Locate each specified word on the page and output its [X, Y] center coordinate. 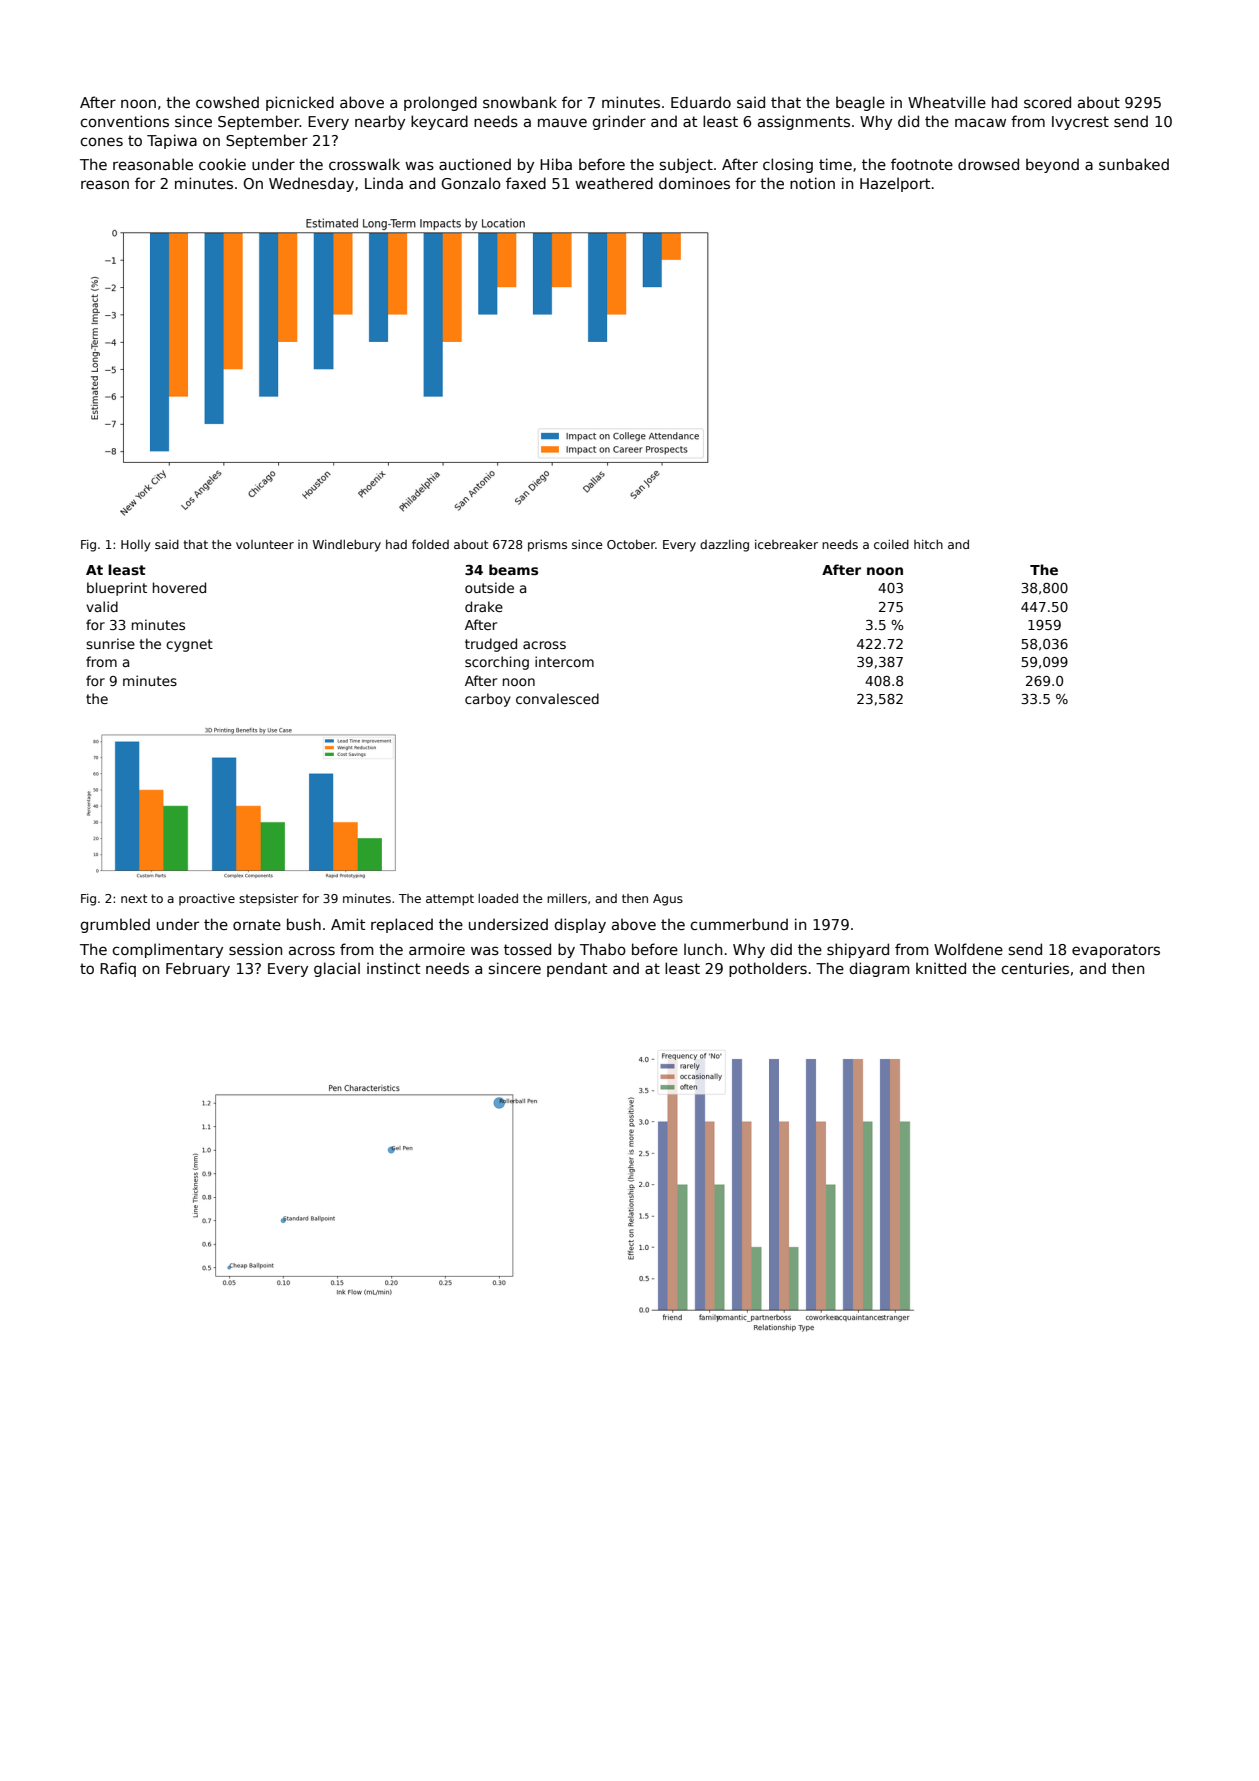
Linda [384, 183]
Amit [348, 924]
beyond [1052, 165]
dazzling [724, 546]
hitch [928, 544]
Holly [136, 546]
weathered [614, 183]
